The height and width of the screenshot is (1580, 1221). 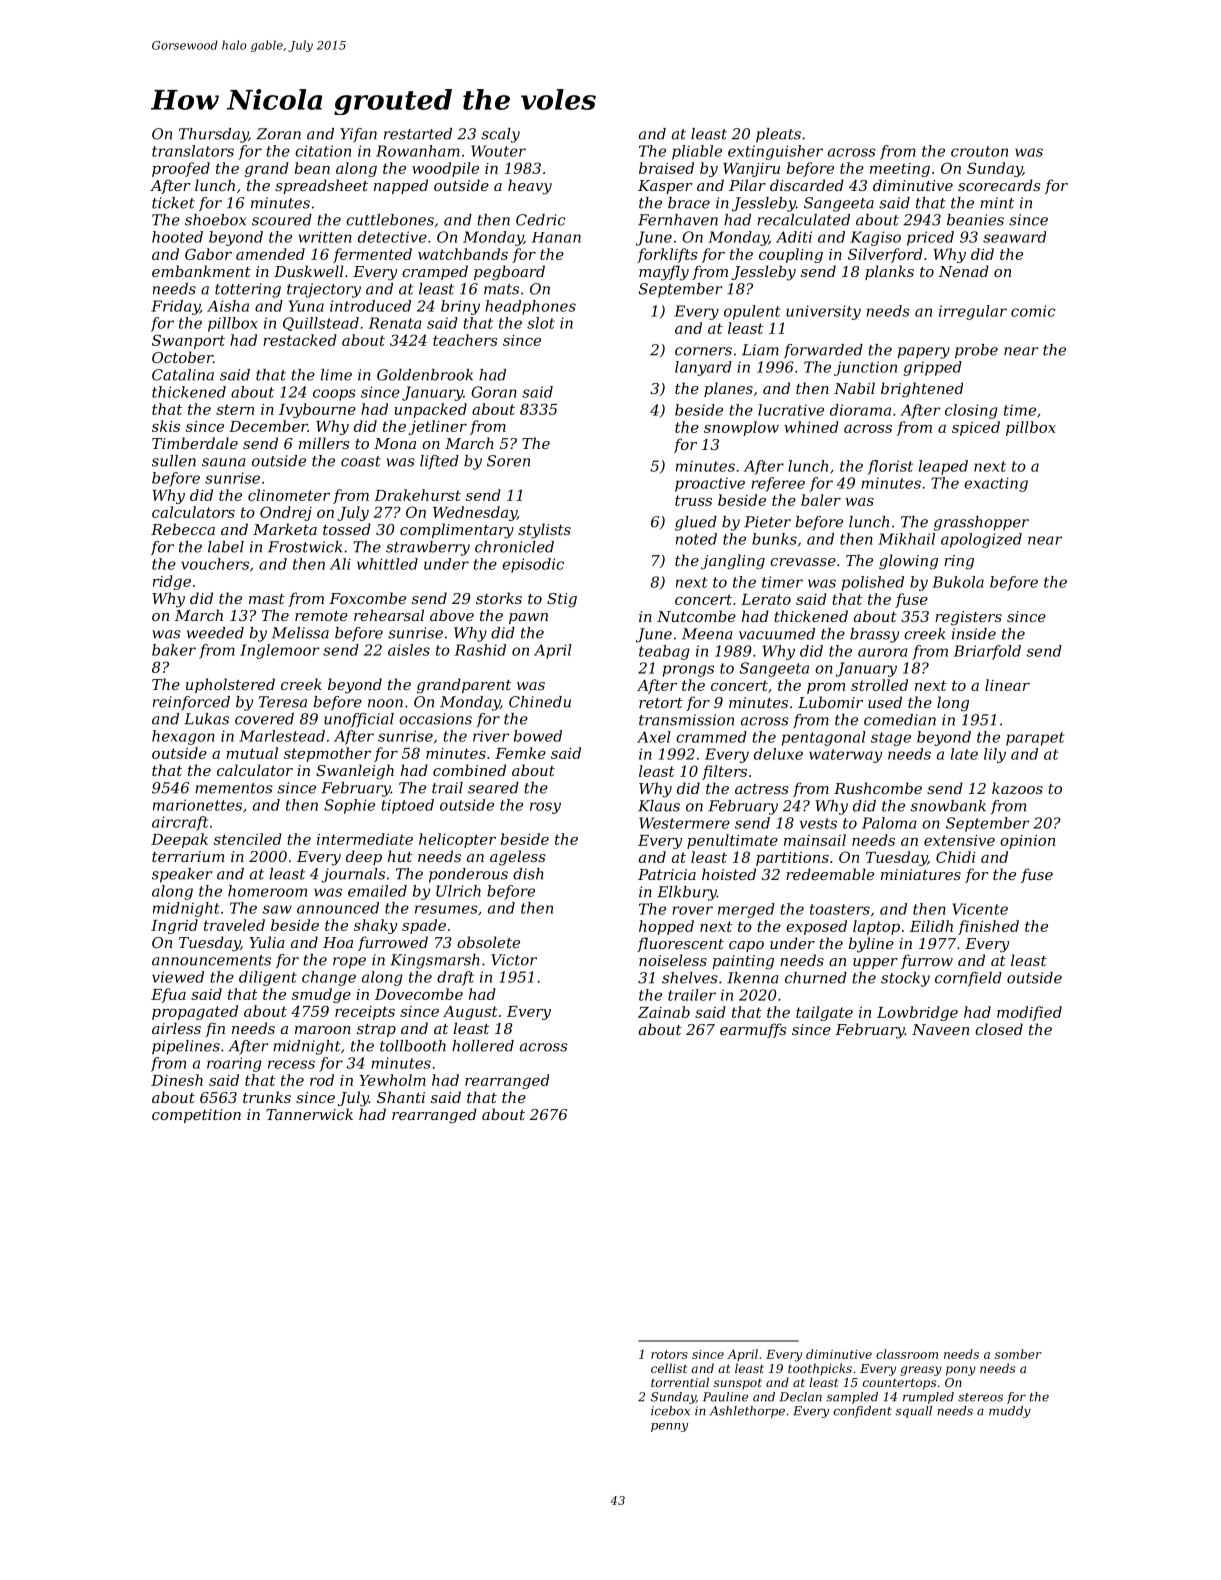 What do you see at coordinates (201, 271) in the screenshot?
I see `embankment` at bounding box center [201, 271].
